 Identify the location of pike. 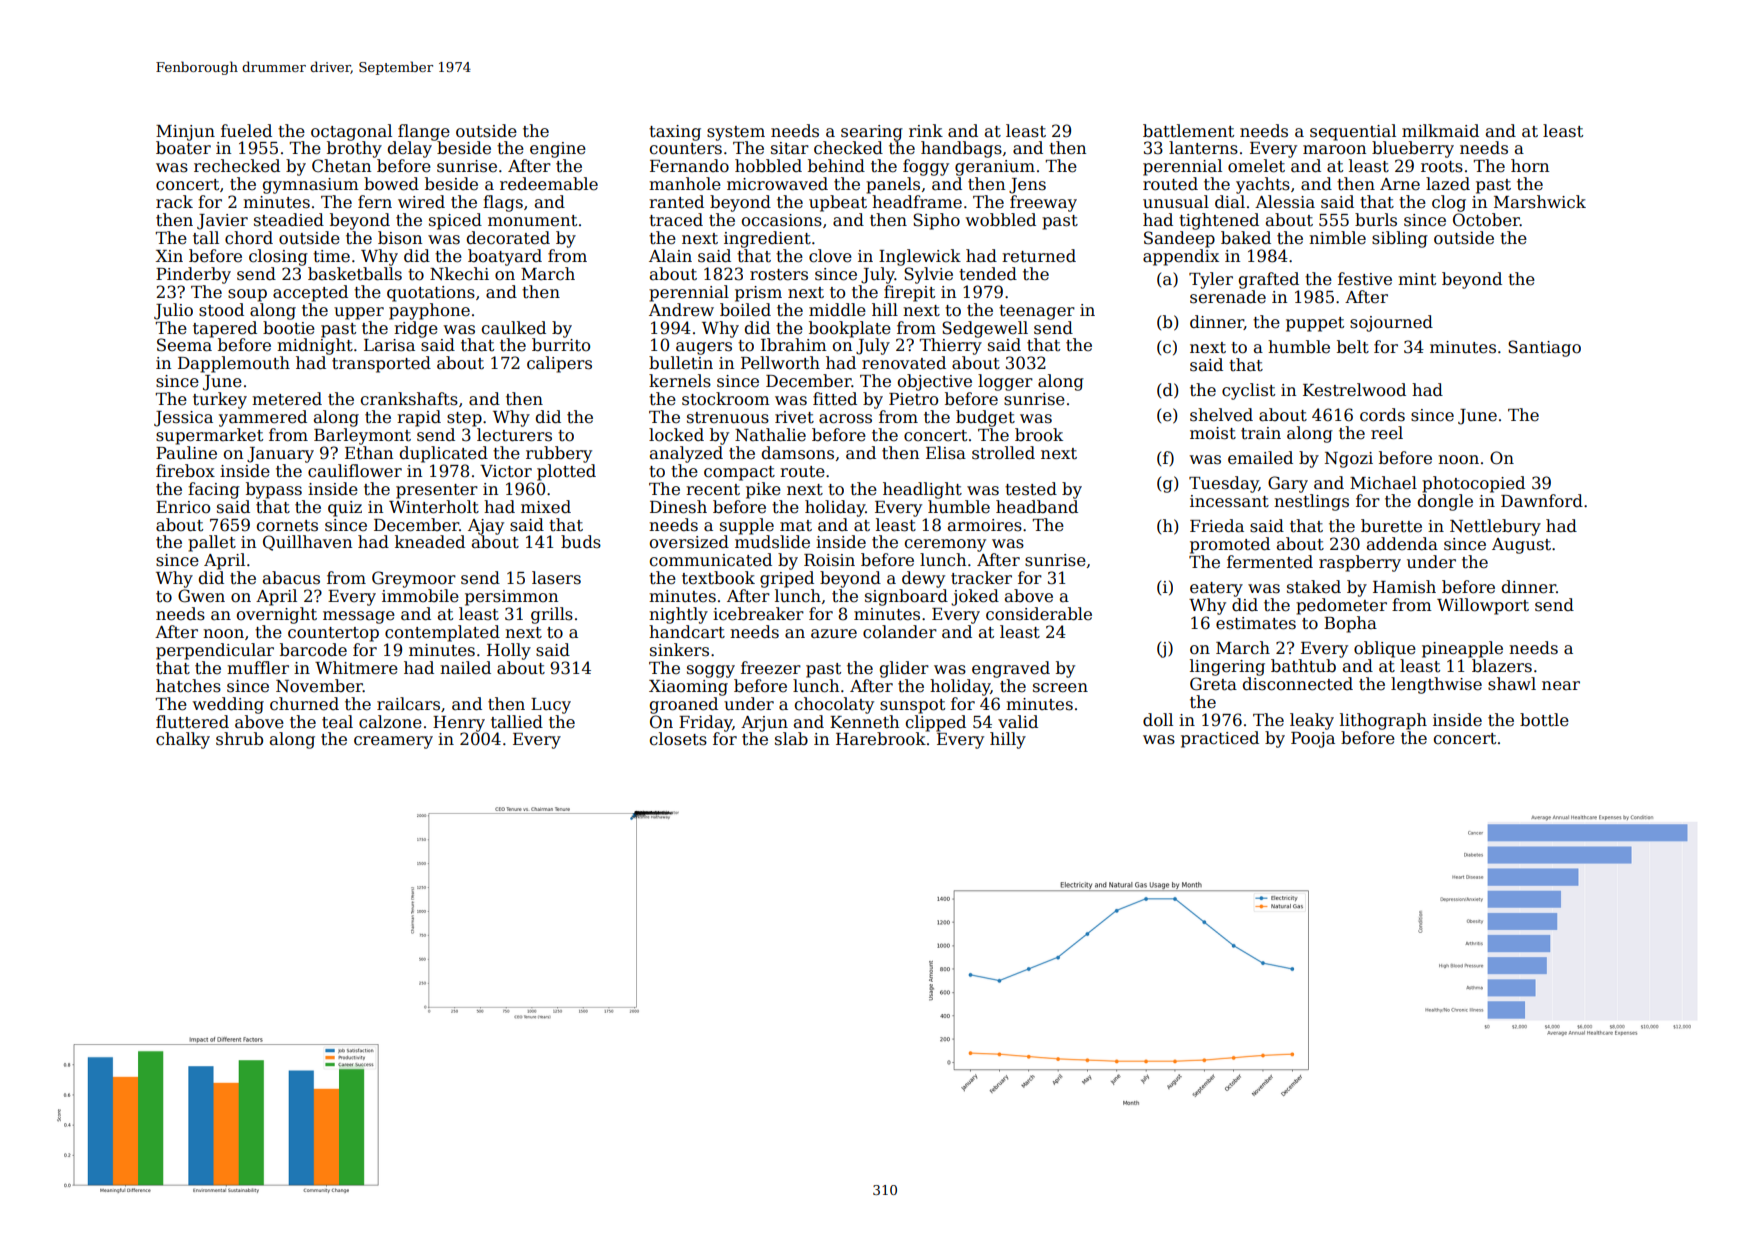
(763, 490).
